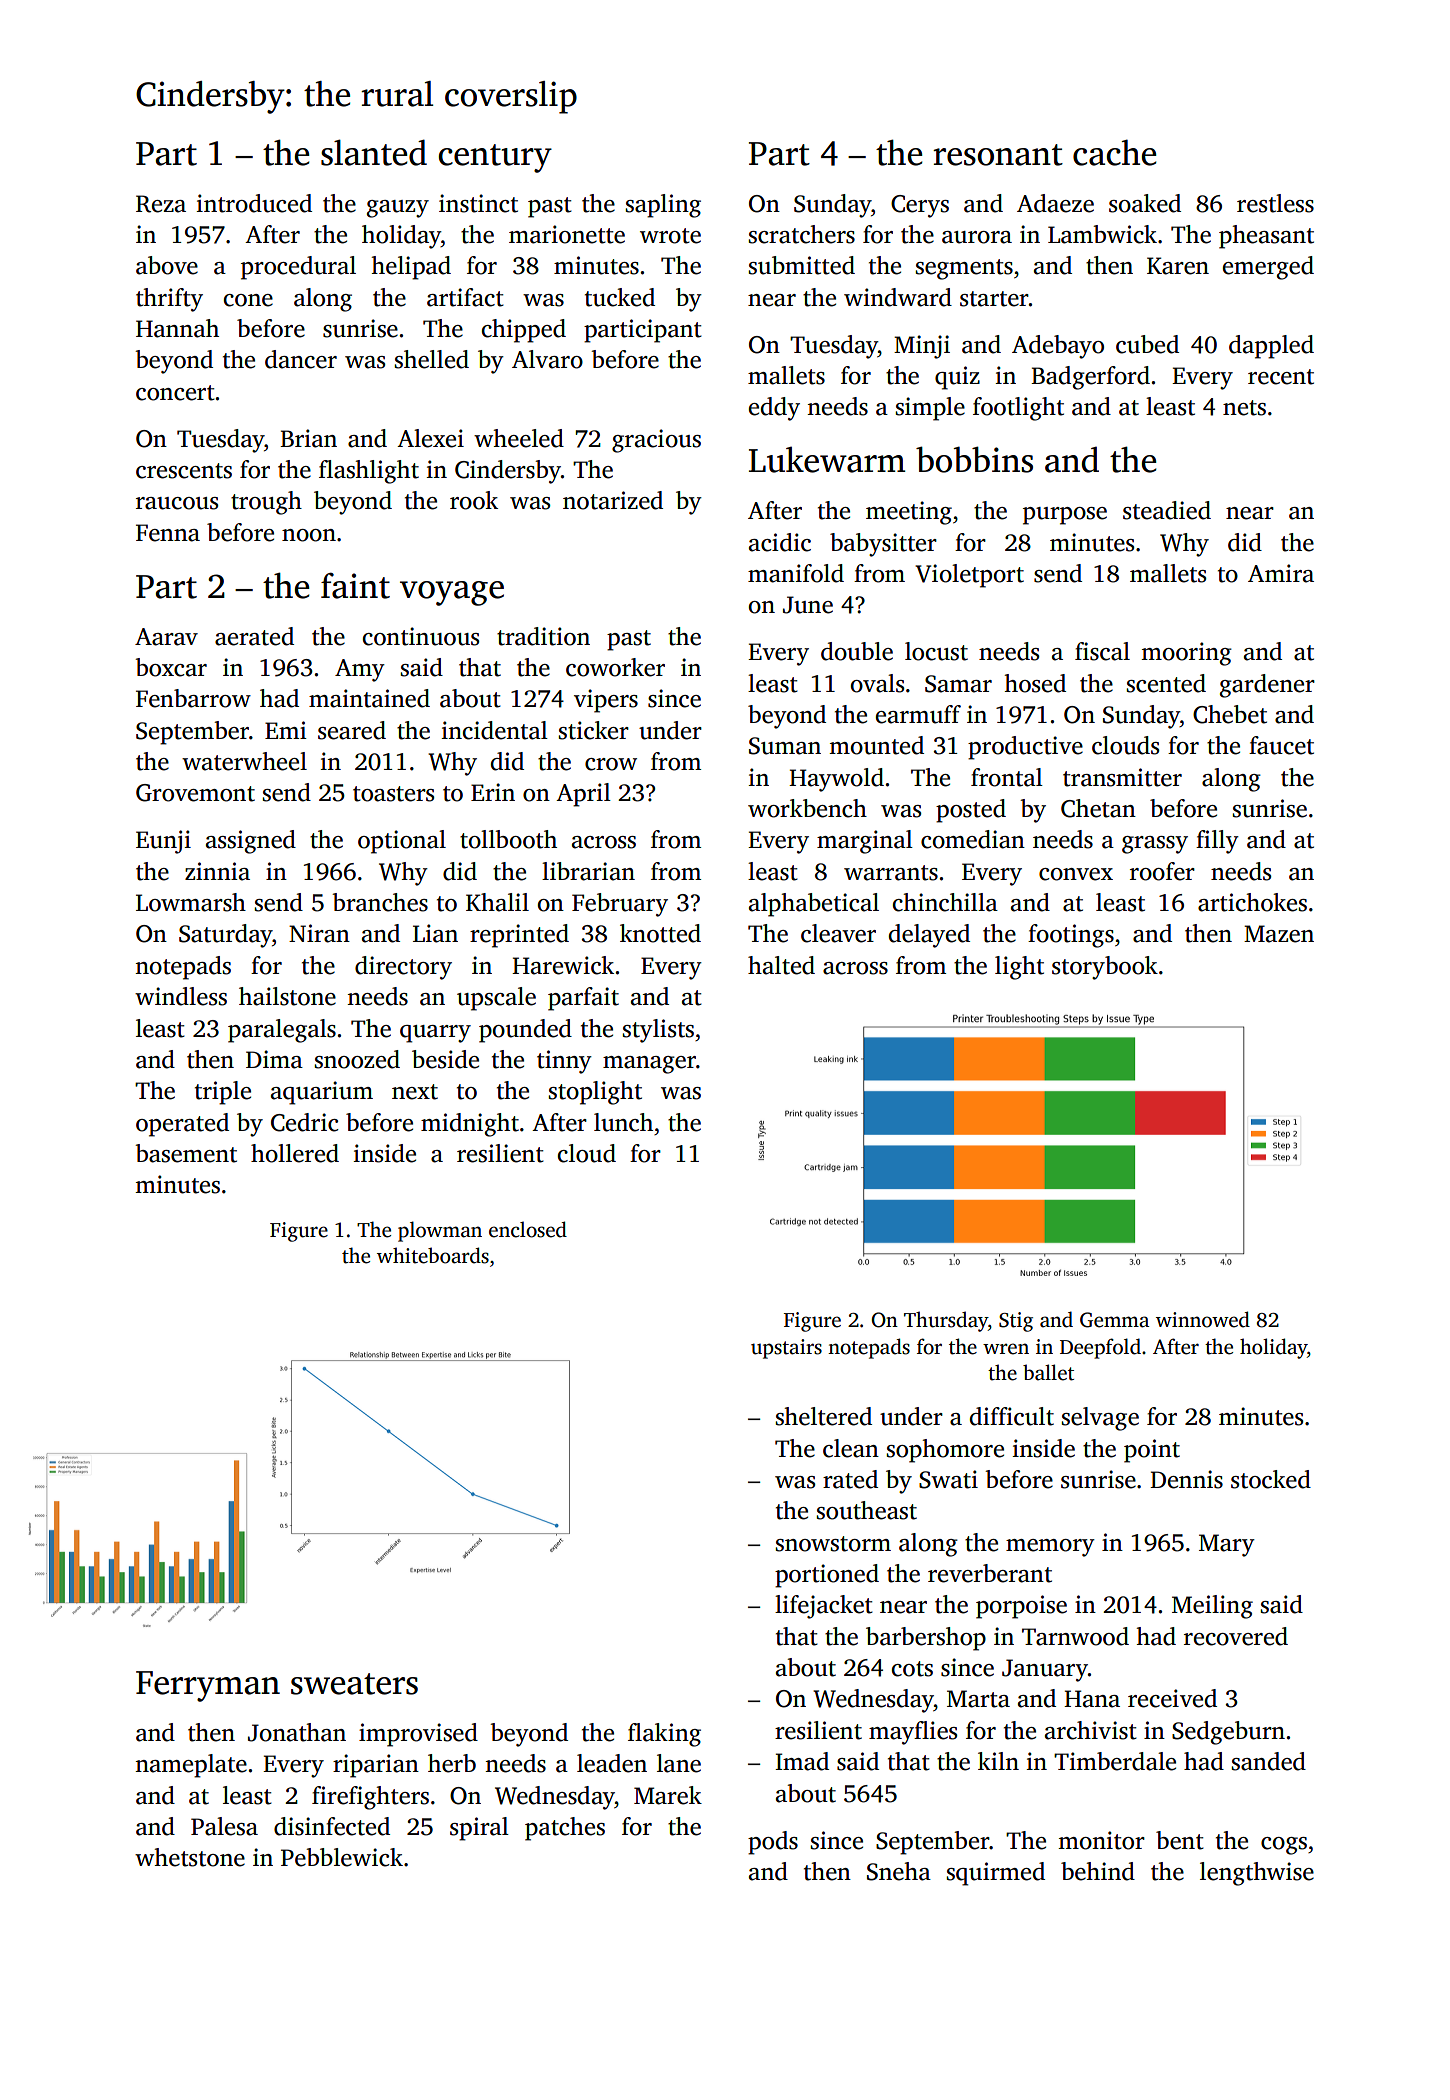  I want to click on century, so click(495, 158).
